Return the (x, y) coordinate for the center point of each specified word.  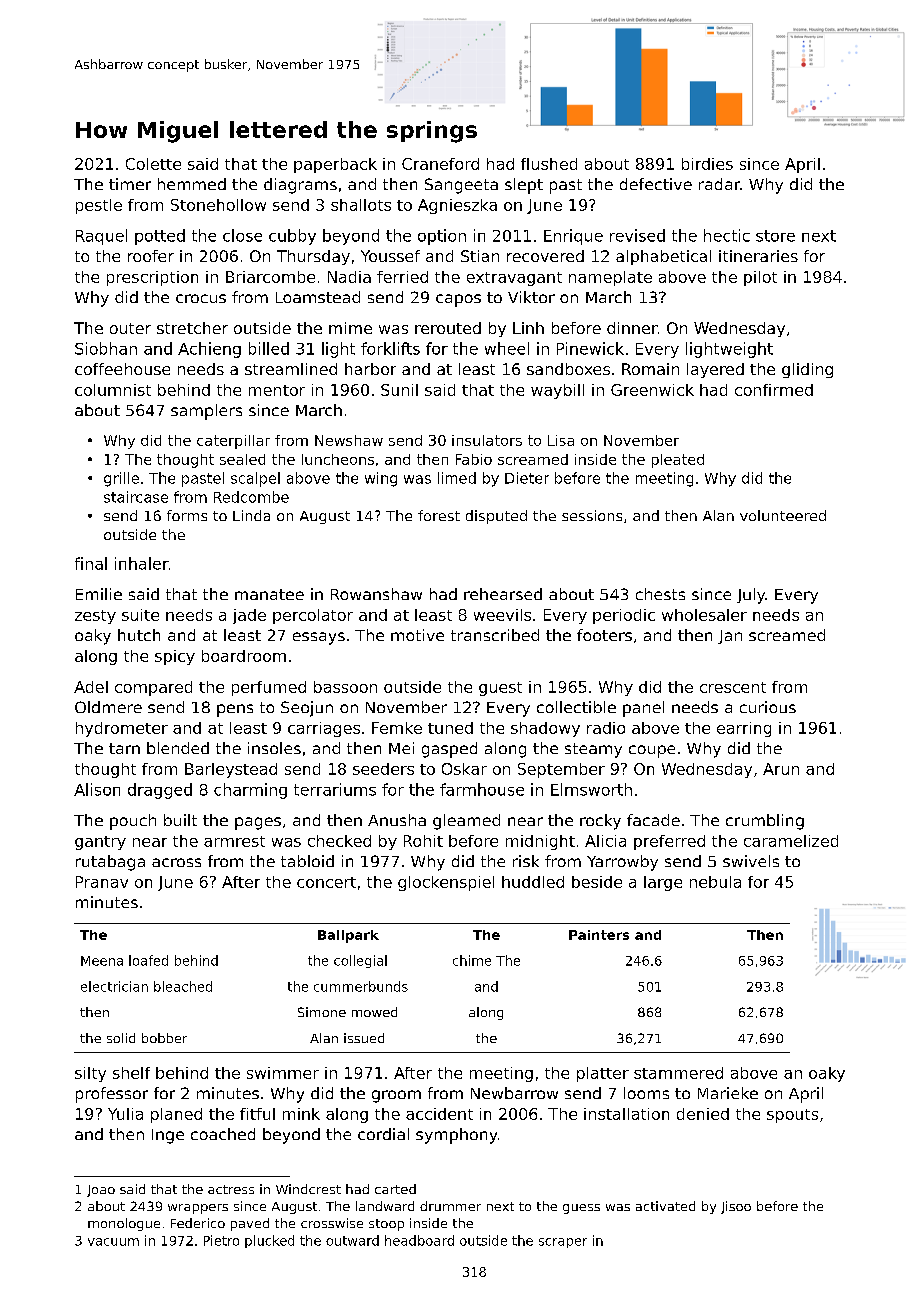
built (180, 820)
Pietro (221, 1240)
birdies (707, 164)
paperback (335, 165)
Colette (153, 164)
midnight (540, 842)
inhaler (142, 563)
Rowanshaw (376, 594)
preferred (669, 842)
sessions (592, 515)
